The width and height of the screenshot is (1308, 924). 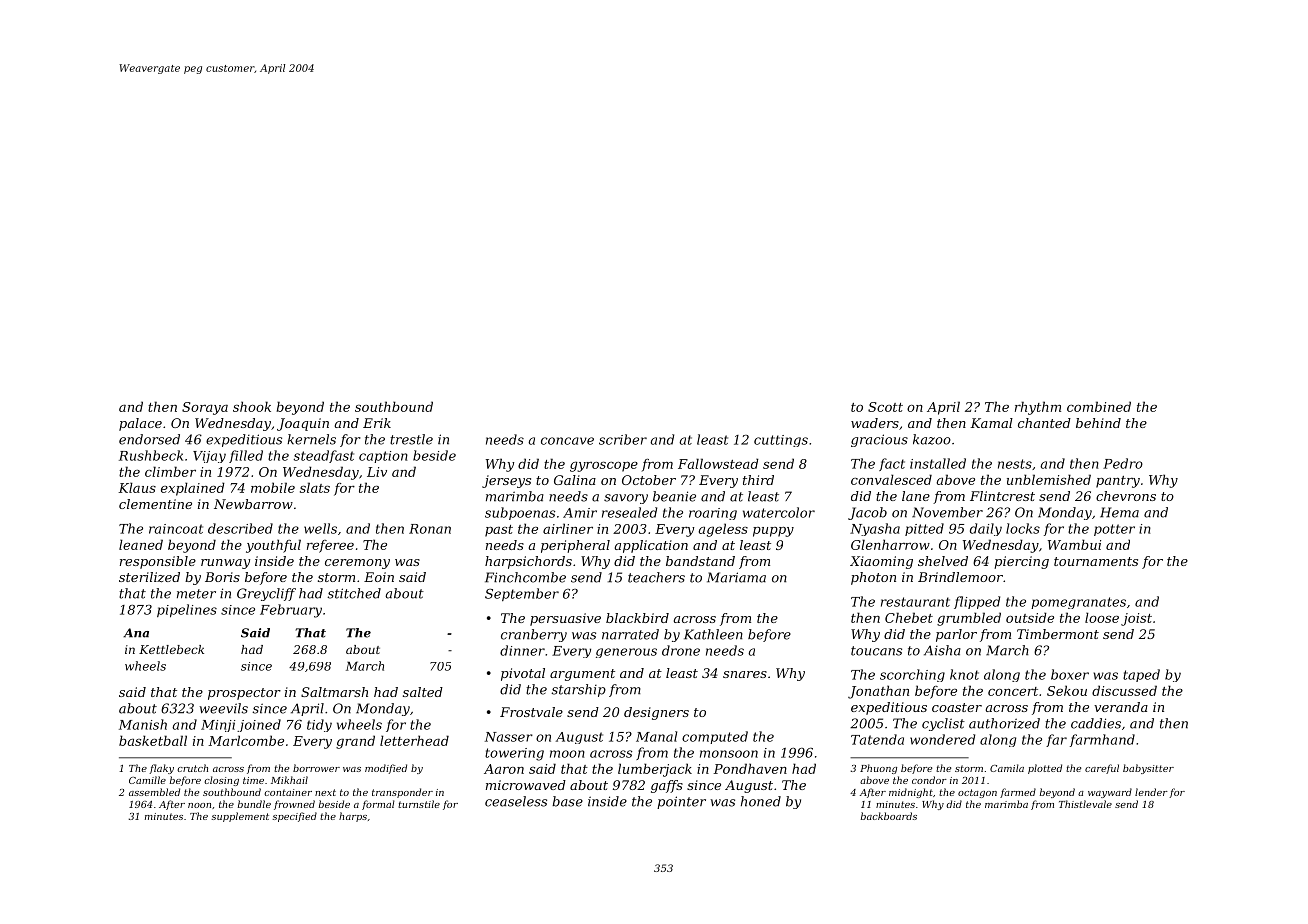 I want to click on designers, so click(x=656, y=713).
